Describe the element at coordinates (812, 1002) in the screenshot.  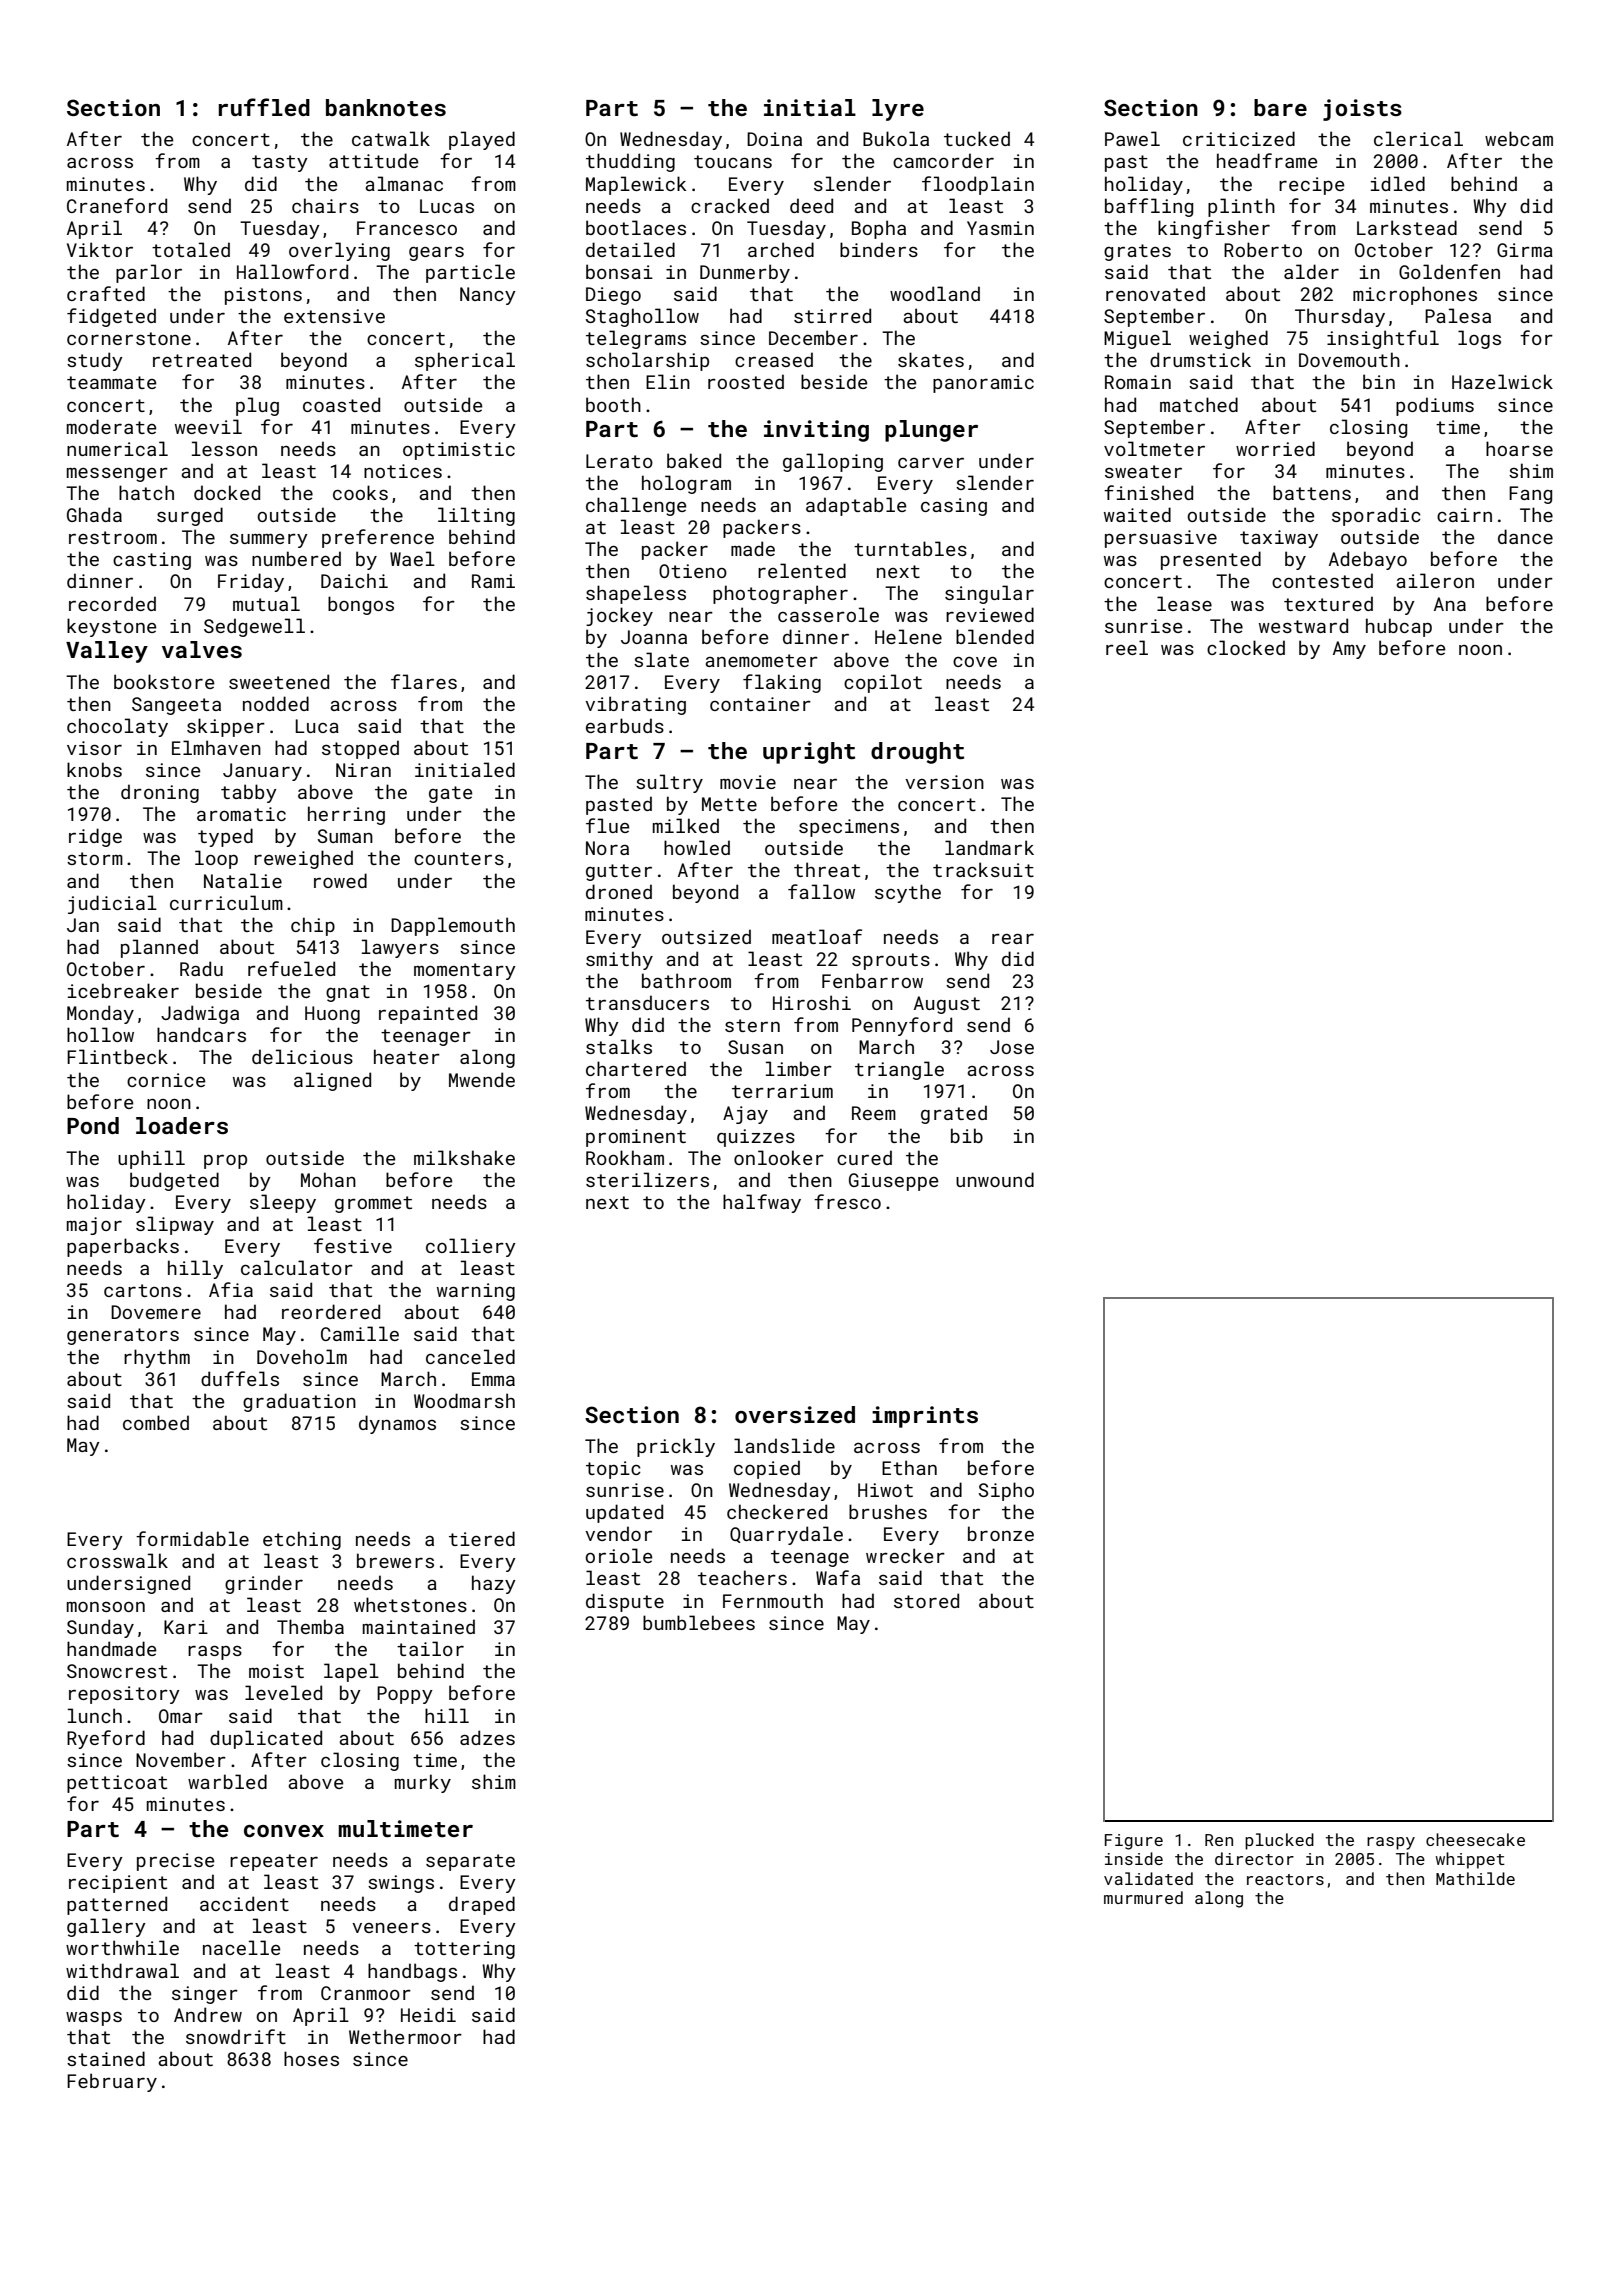
I see `Hiroshi` at that location.
